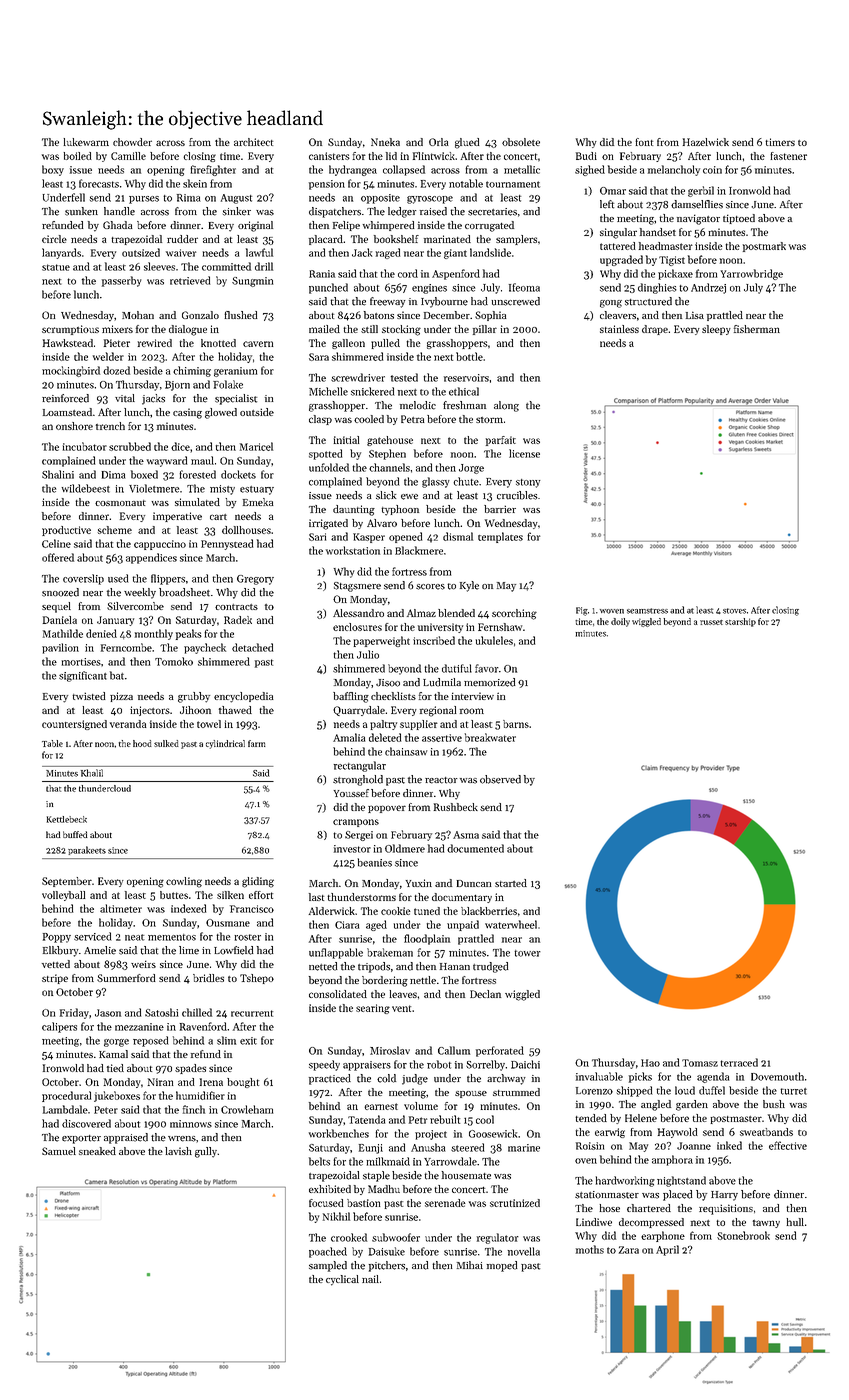  I want to click on Mihai, so click(470, 1265).
